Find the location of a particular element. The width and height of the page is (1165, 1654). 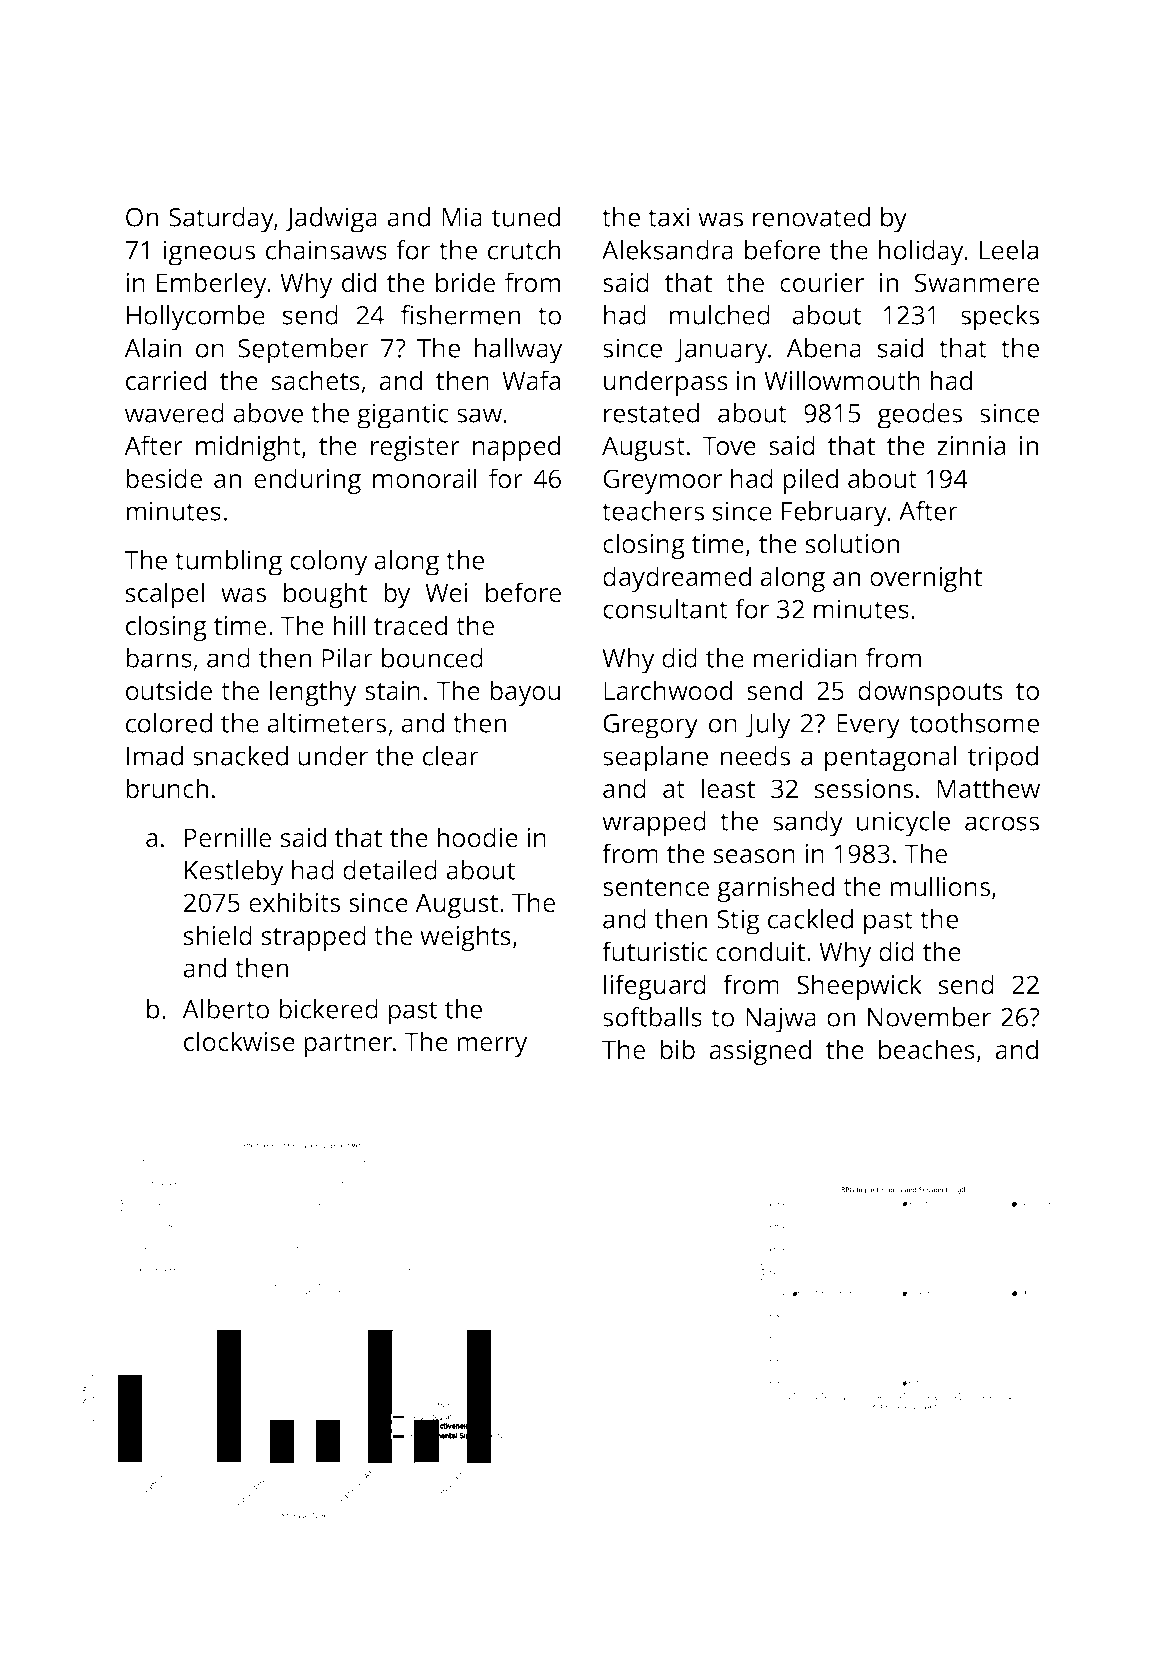

Kestleby is located at coordinates (234, 873).
